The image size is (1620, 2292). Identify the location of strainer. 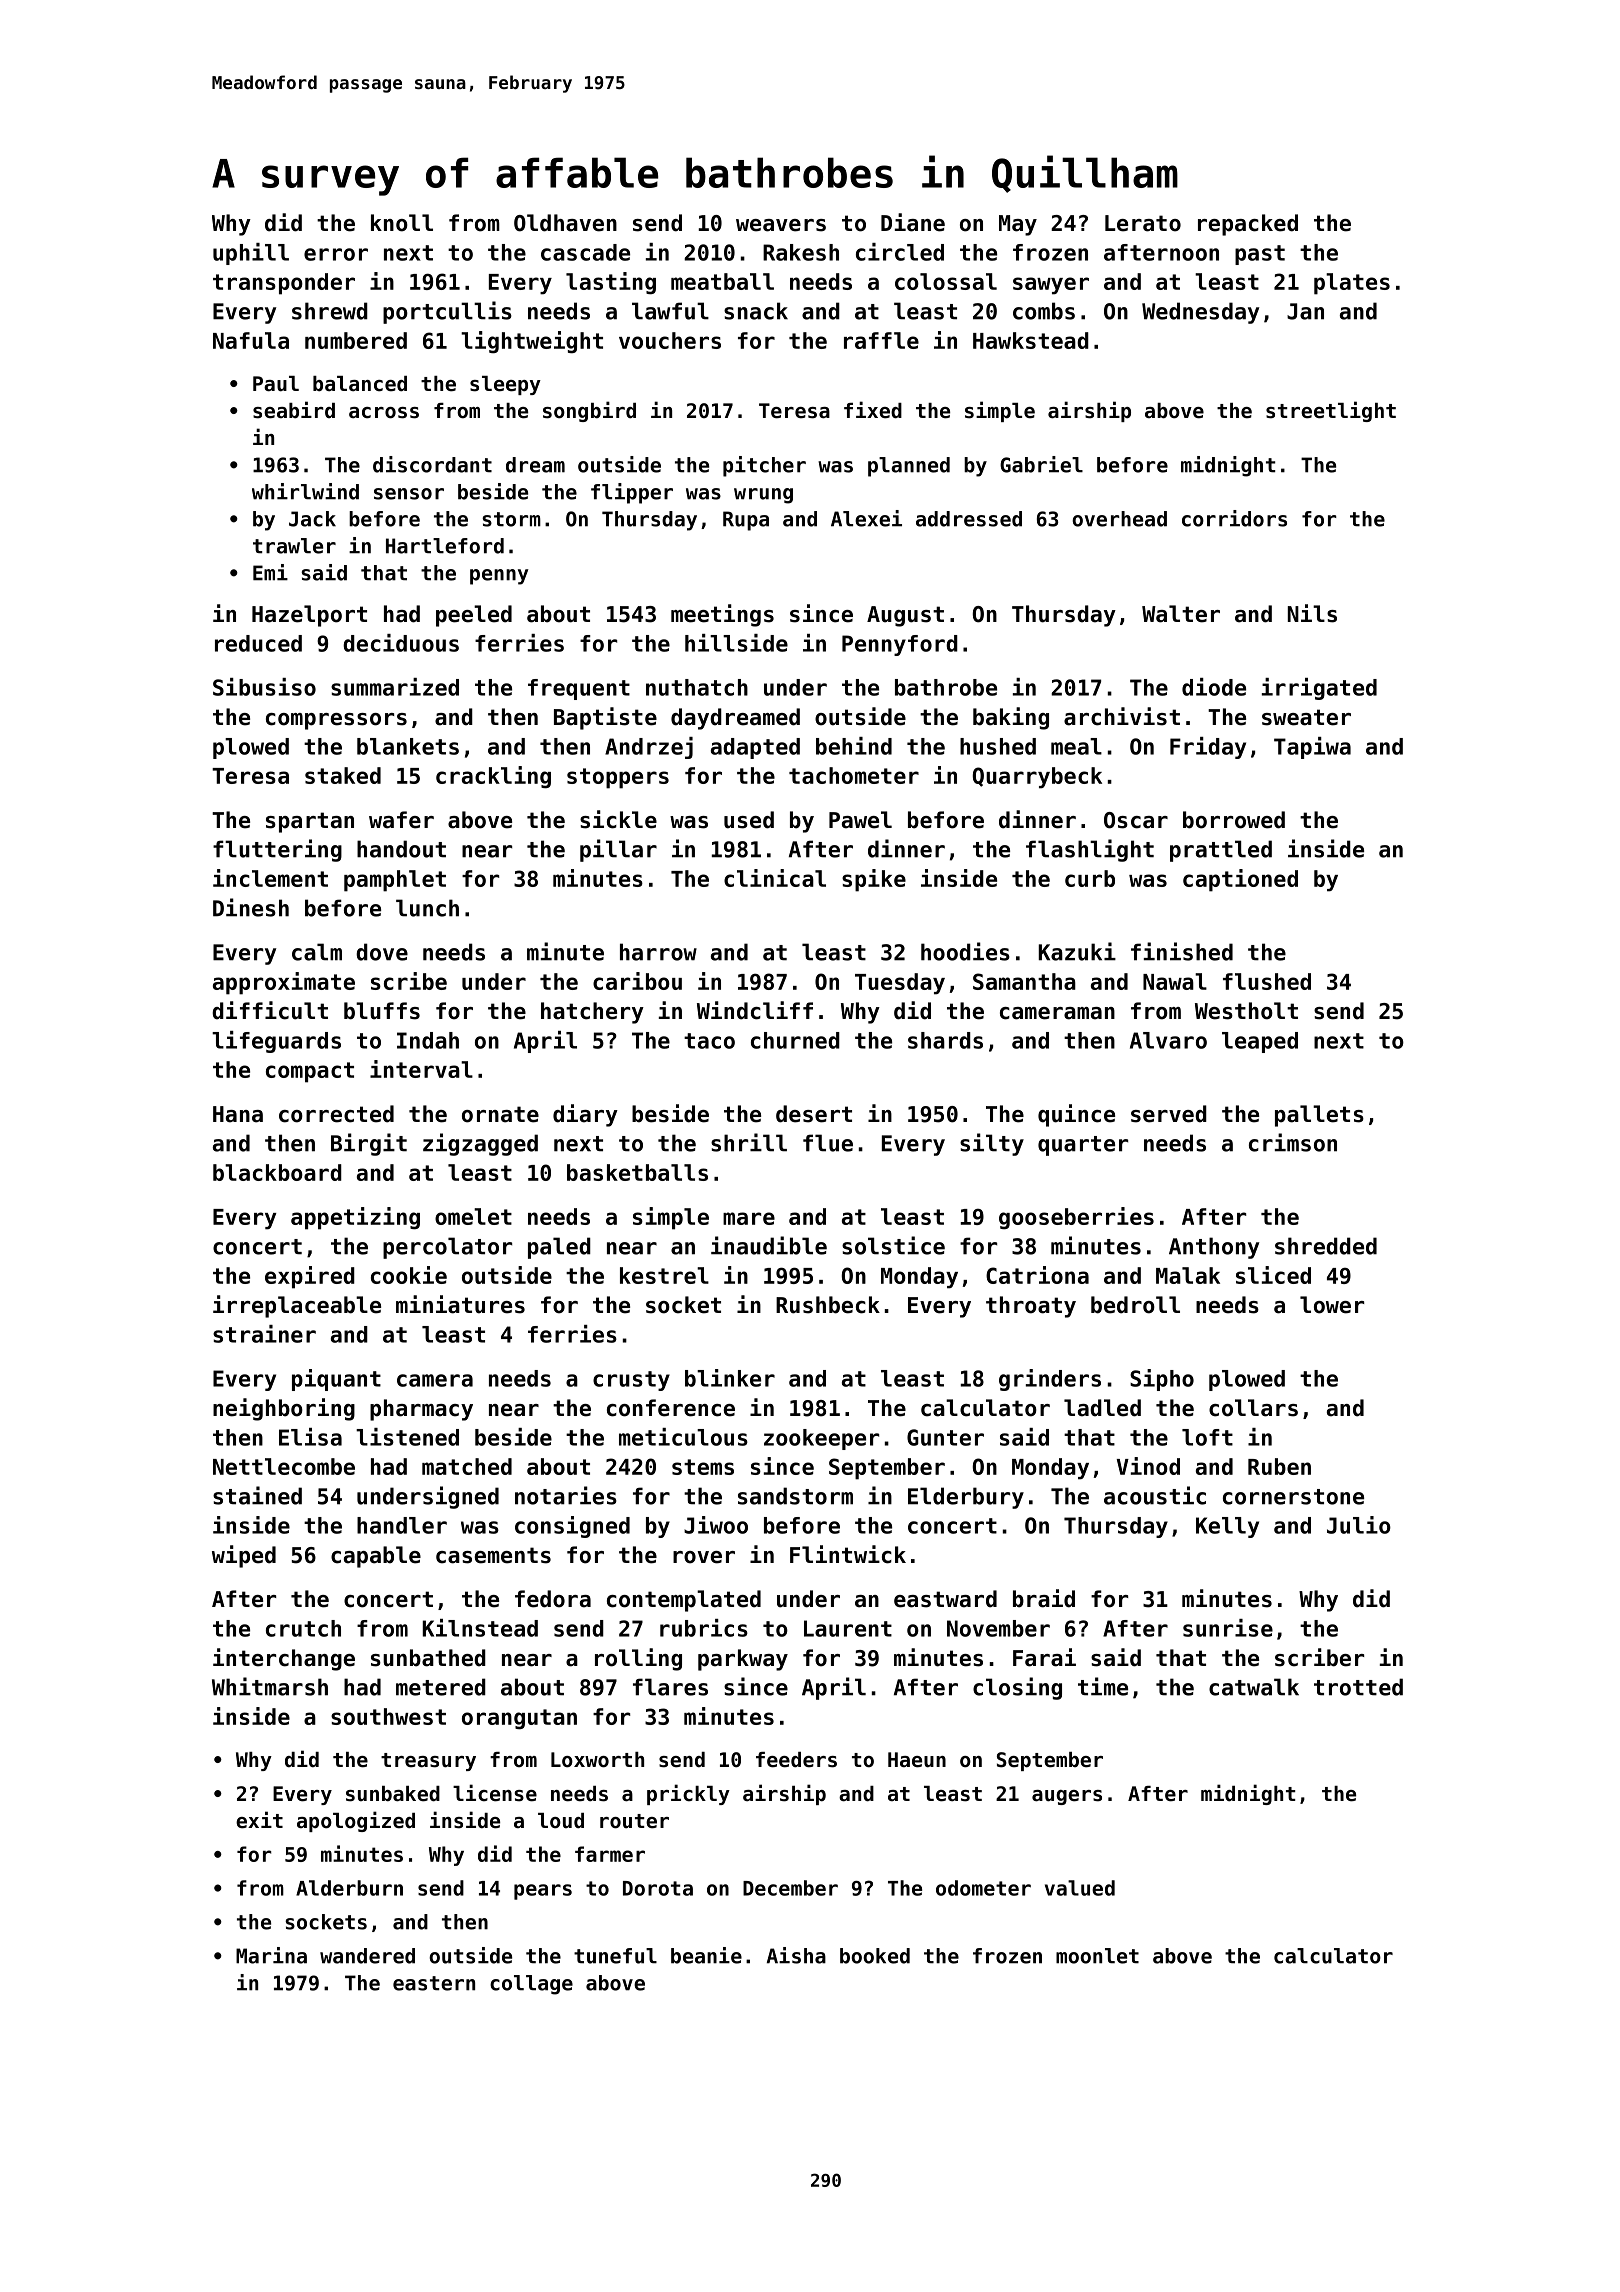
(264, 1334).
